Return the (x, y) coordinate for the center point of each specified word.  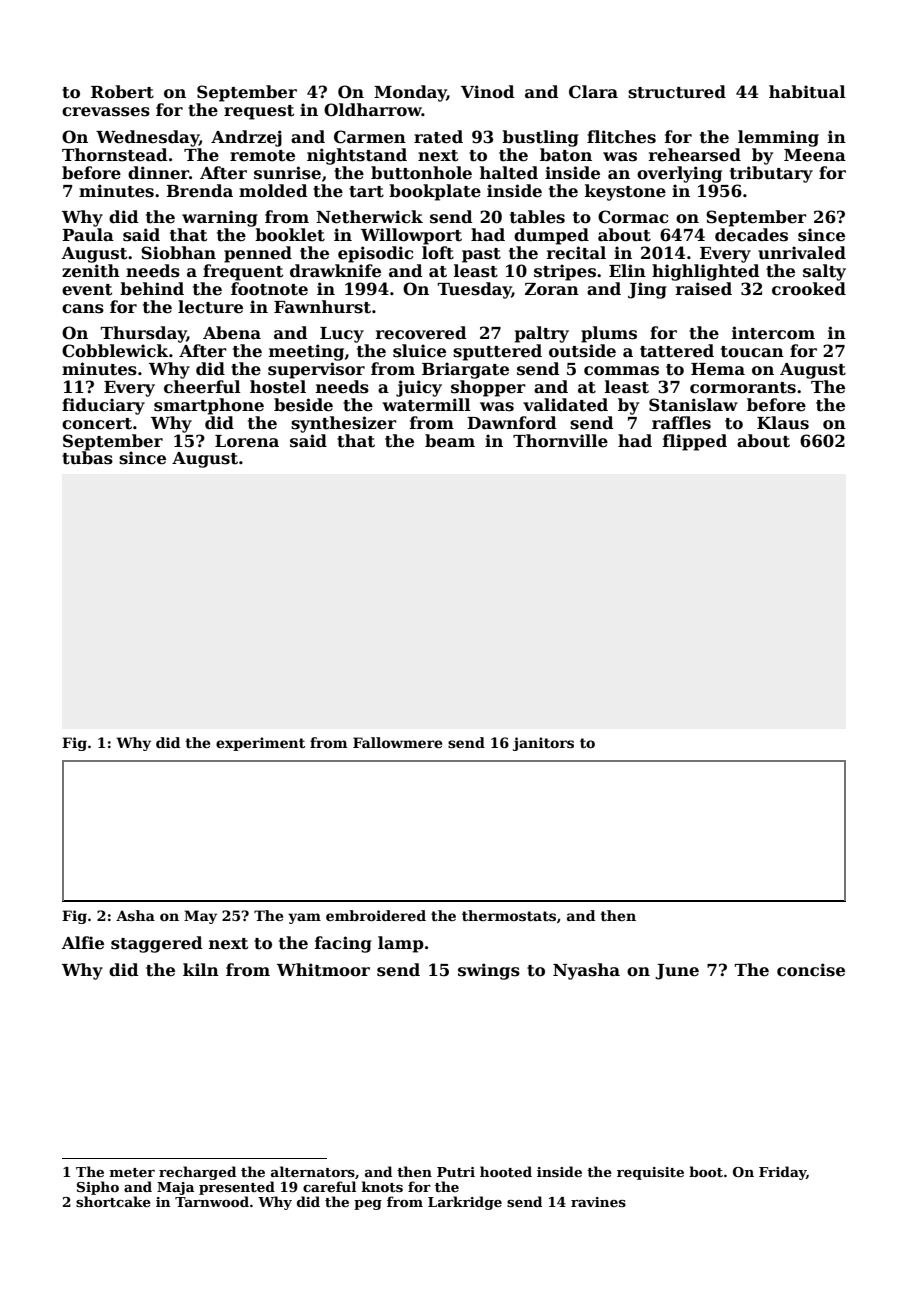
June (677, 972)
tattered (677, 351)
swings (489, 971)
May (200, 917)
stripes (565, 272)
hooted (506, 1171)
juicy (419, 388)
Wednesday (147, 138)
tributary (771, 174)
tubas (87, 458)
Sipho (98, 1188)
